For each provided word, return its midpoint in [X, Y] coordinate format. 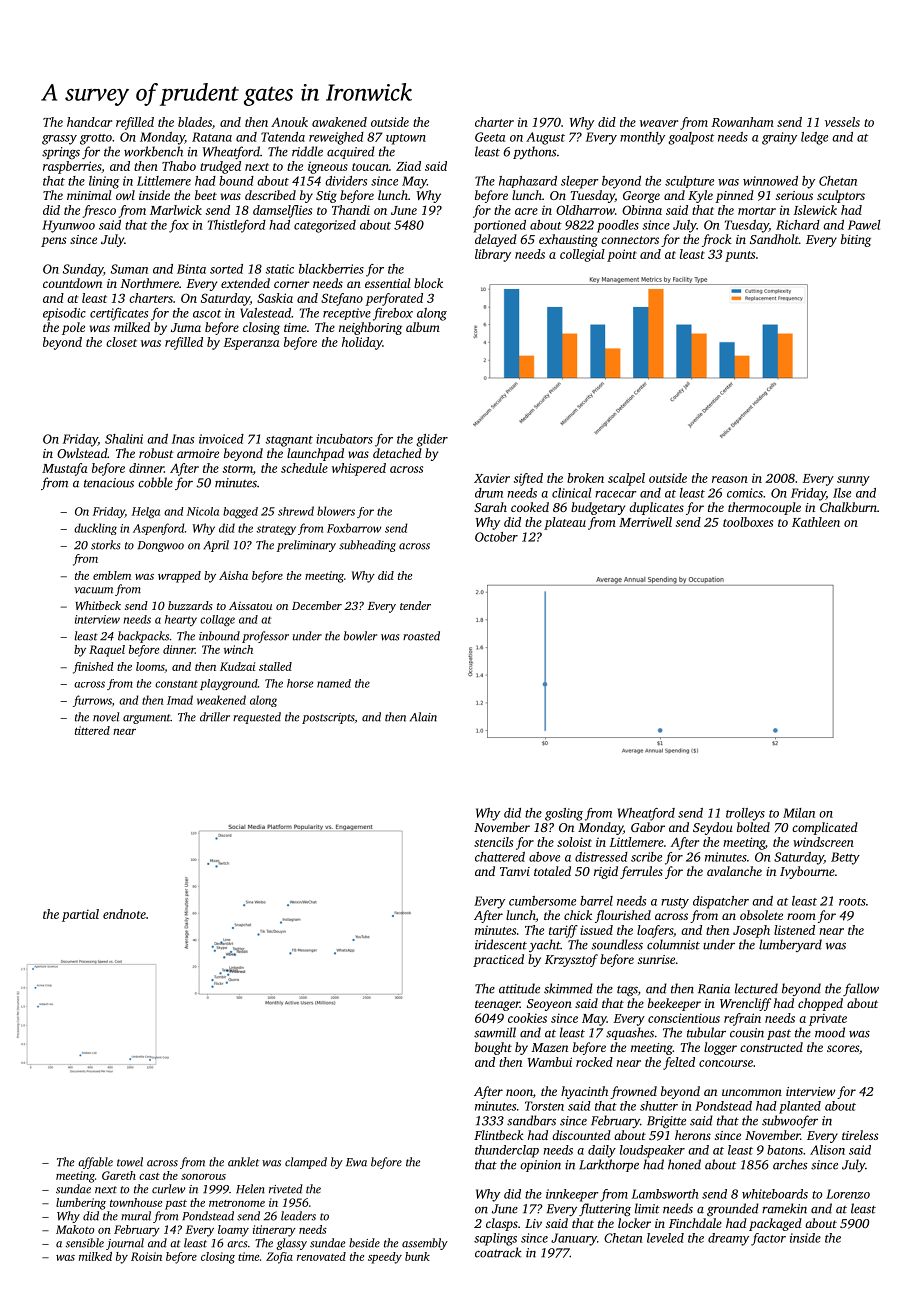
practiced [498, 960]
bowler [360, 636]
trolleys [745, 814]
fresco [99, 211]
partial [80, 915]
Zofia [279, 1258]
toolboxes [748, 522]
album [423, 327]
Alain [423, 717]
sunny [853, 481]
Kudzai [237, 666]
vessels [842, 122]
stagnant [289, 441]
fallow [861, 989]
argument [147, 719]
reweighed [336, 138]
